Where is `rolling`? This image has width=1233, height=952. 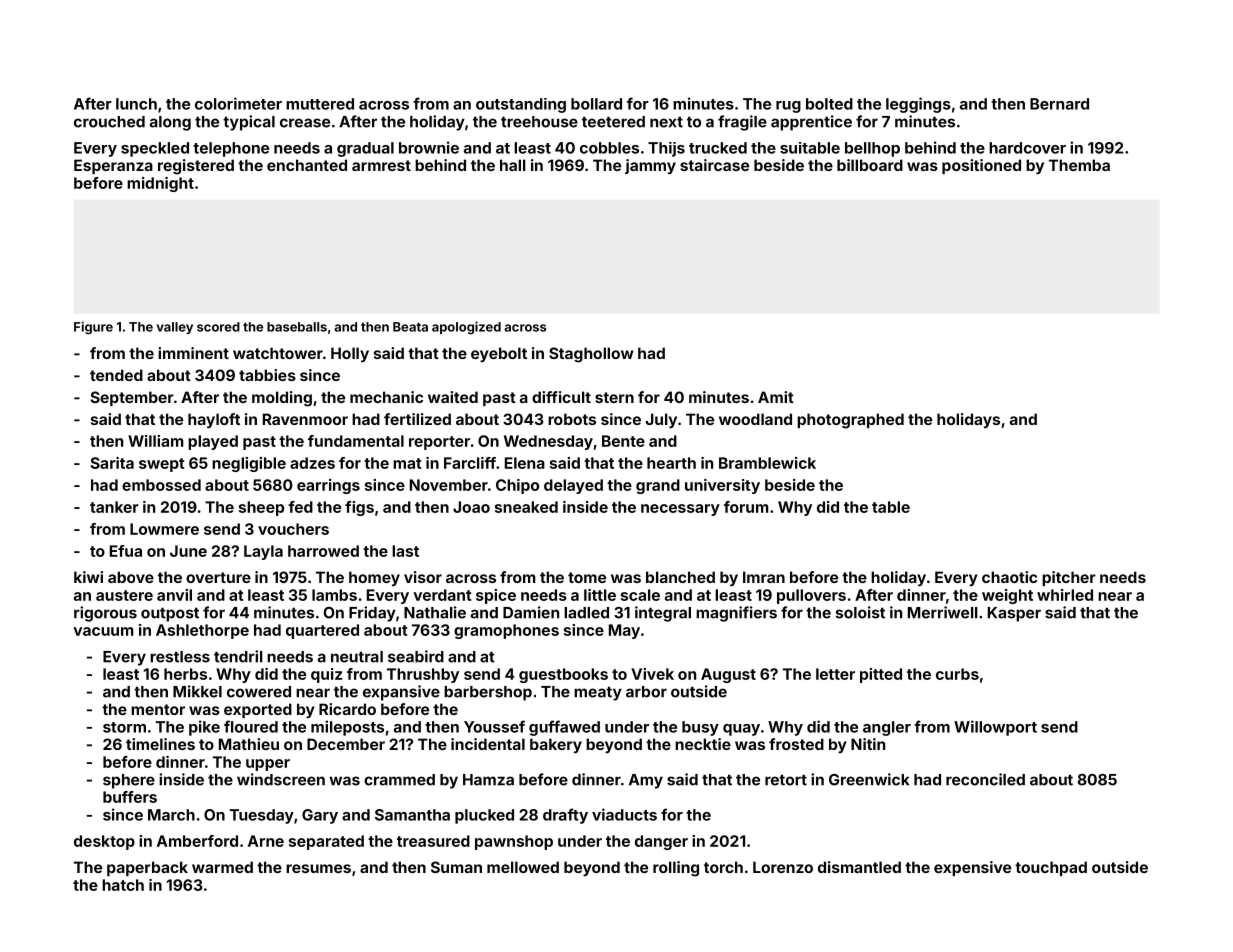
rolling is located at coordinates (676, 869).
